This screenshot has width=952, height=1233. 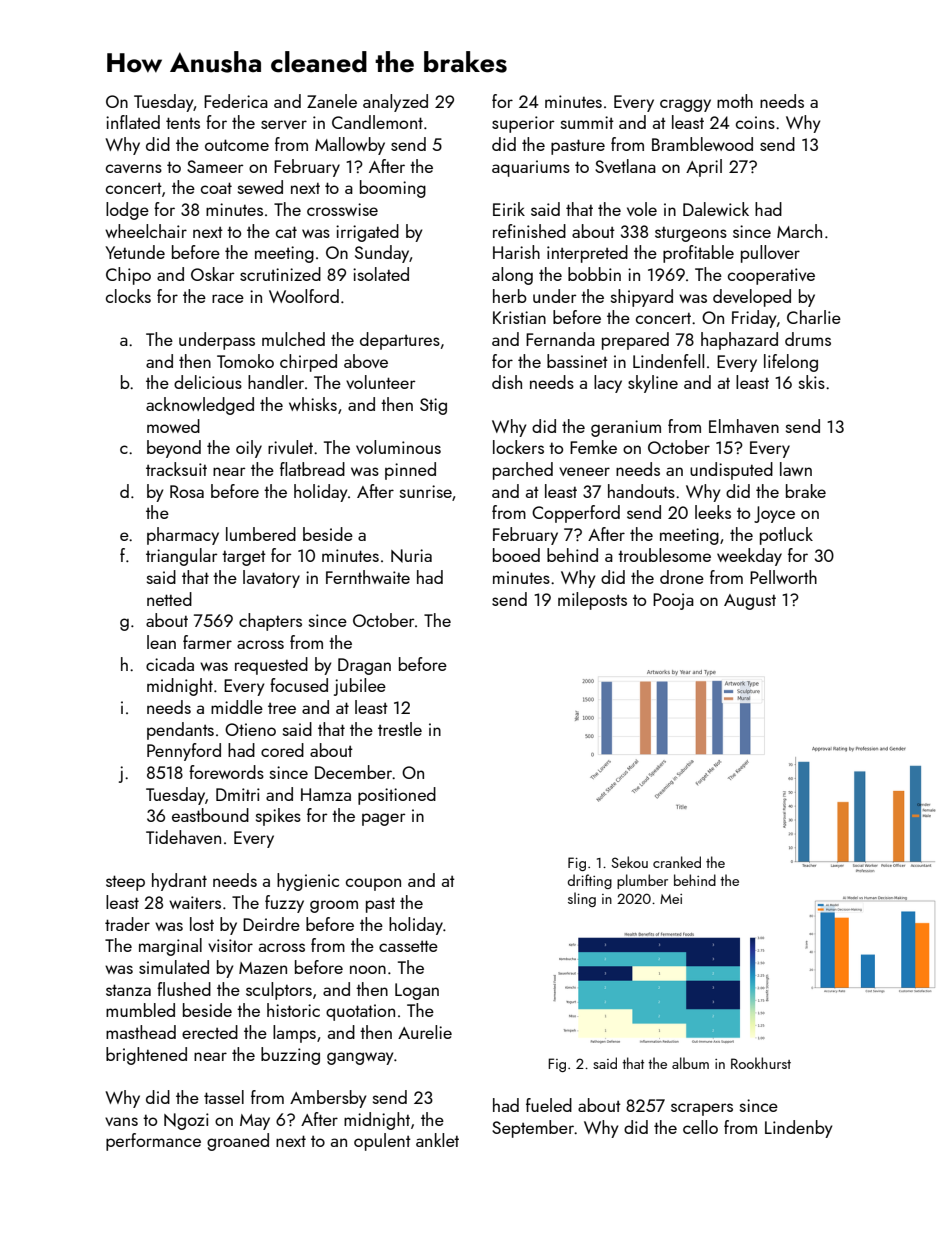 What do you see at coordinates (183, 536) in the screenshot?
I see `pharmacy` at bounding box center [183, 536].
